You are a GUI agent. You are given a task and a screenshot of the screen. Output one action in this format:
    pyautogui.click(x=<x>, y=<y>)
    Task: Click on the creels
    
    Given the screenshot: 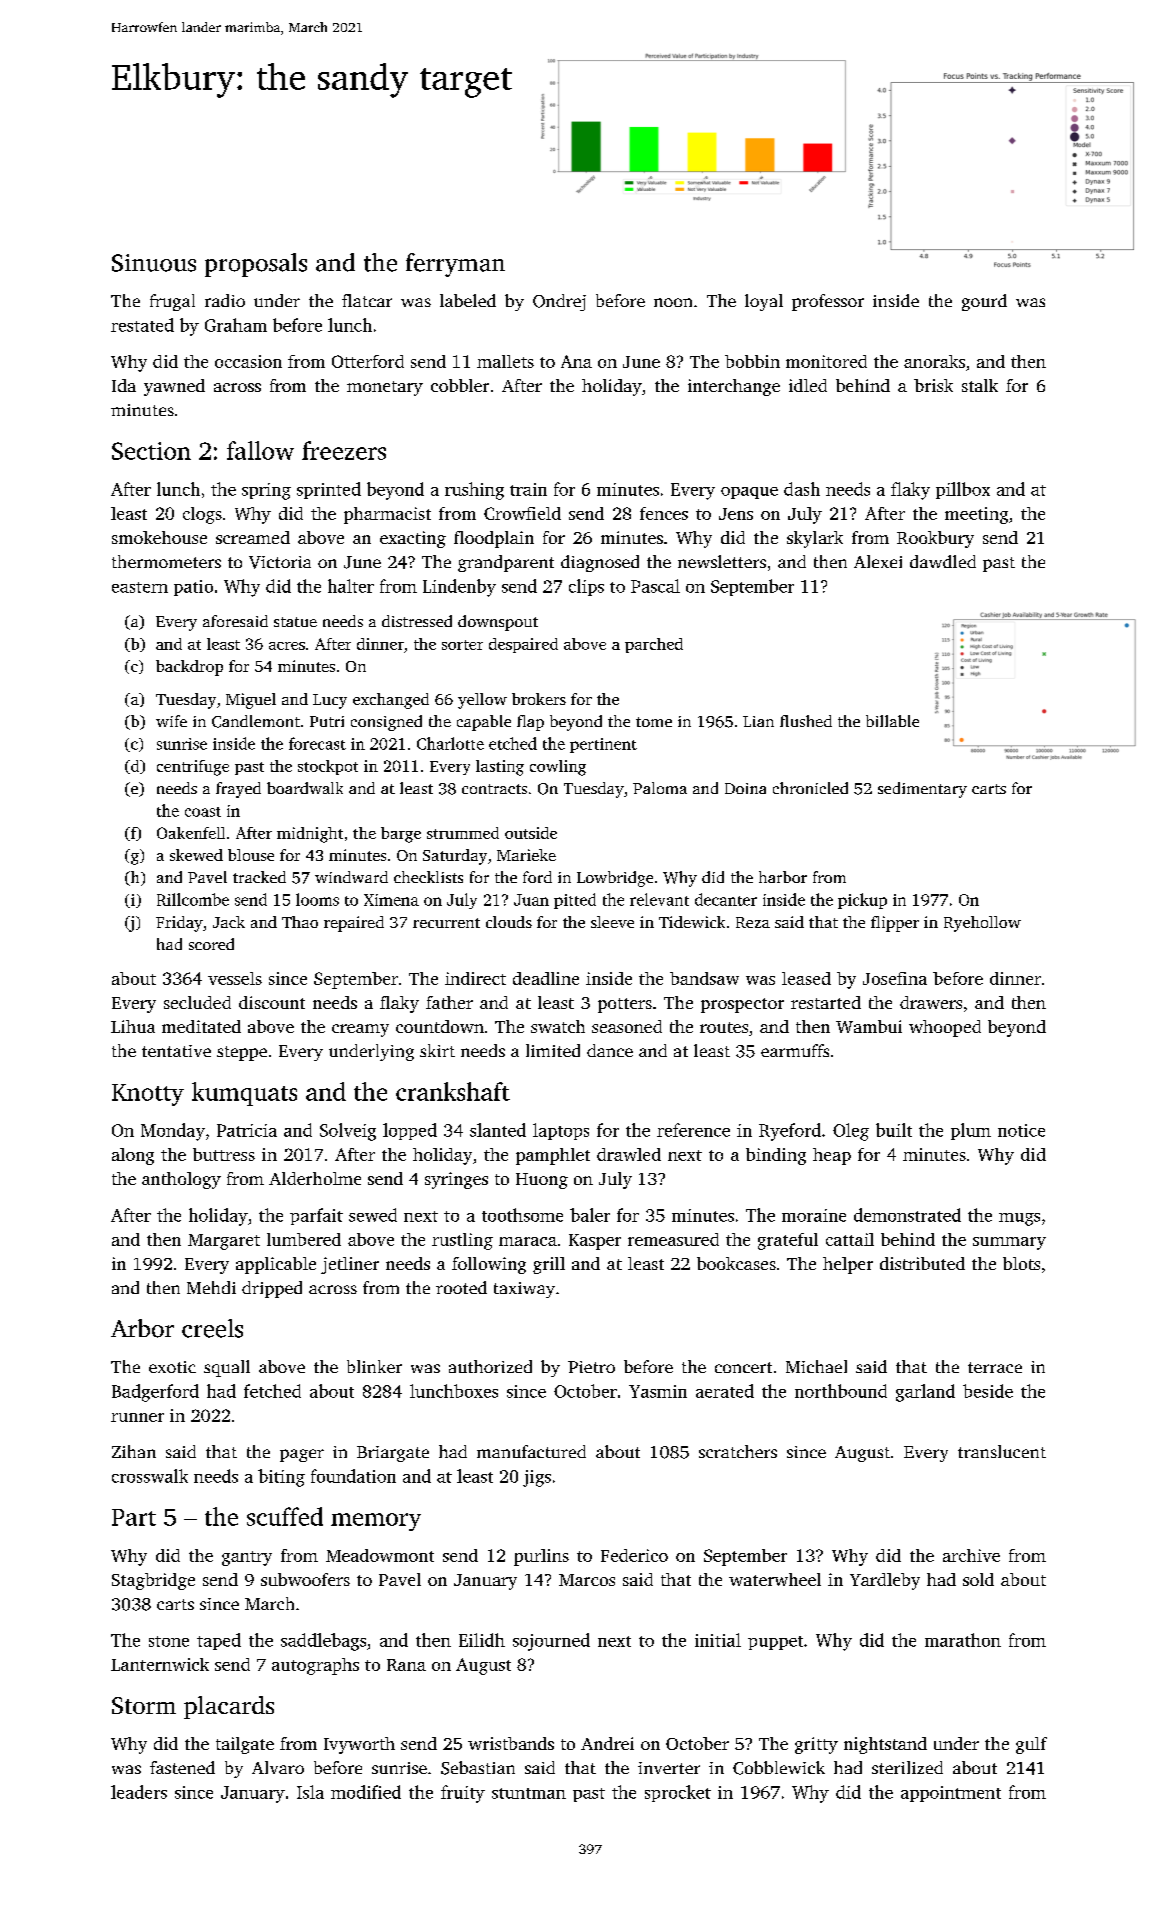 What is the action you would take?
    pyautogui.click(x=212, y=1328)
